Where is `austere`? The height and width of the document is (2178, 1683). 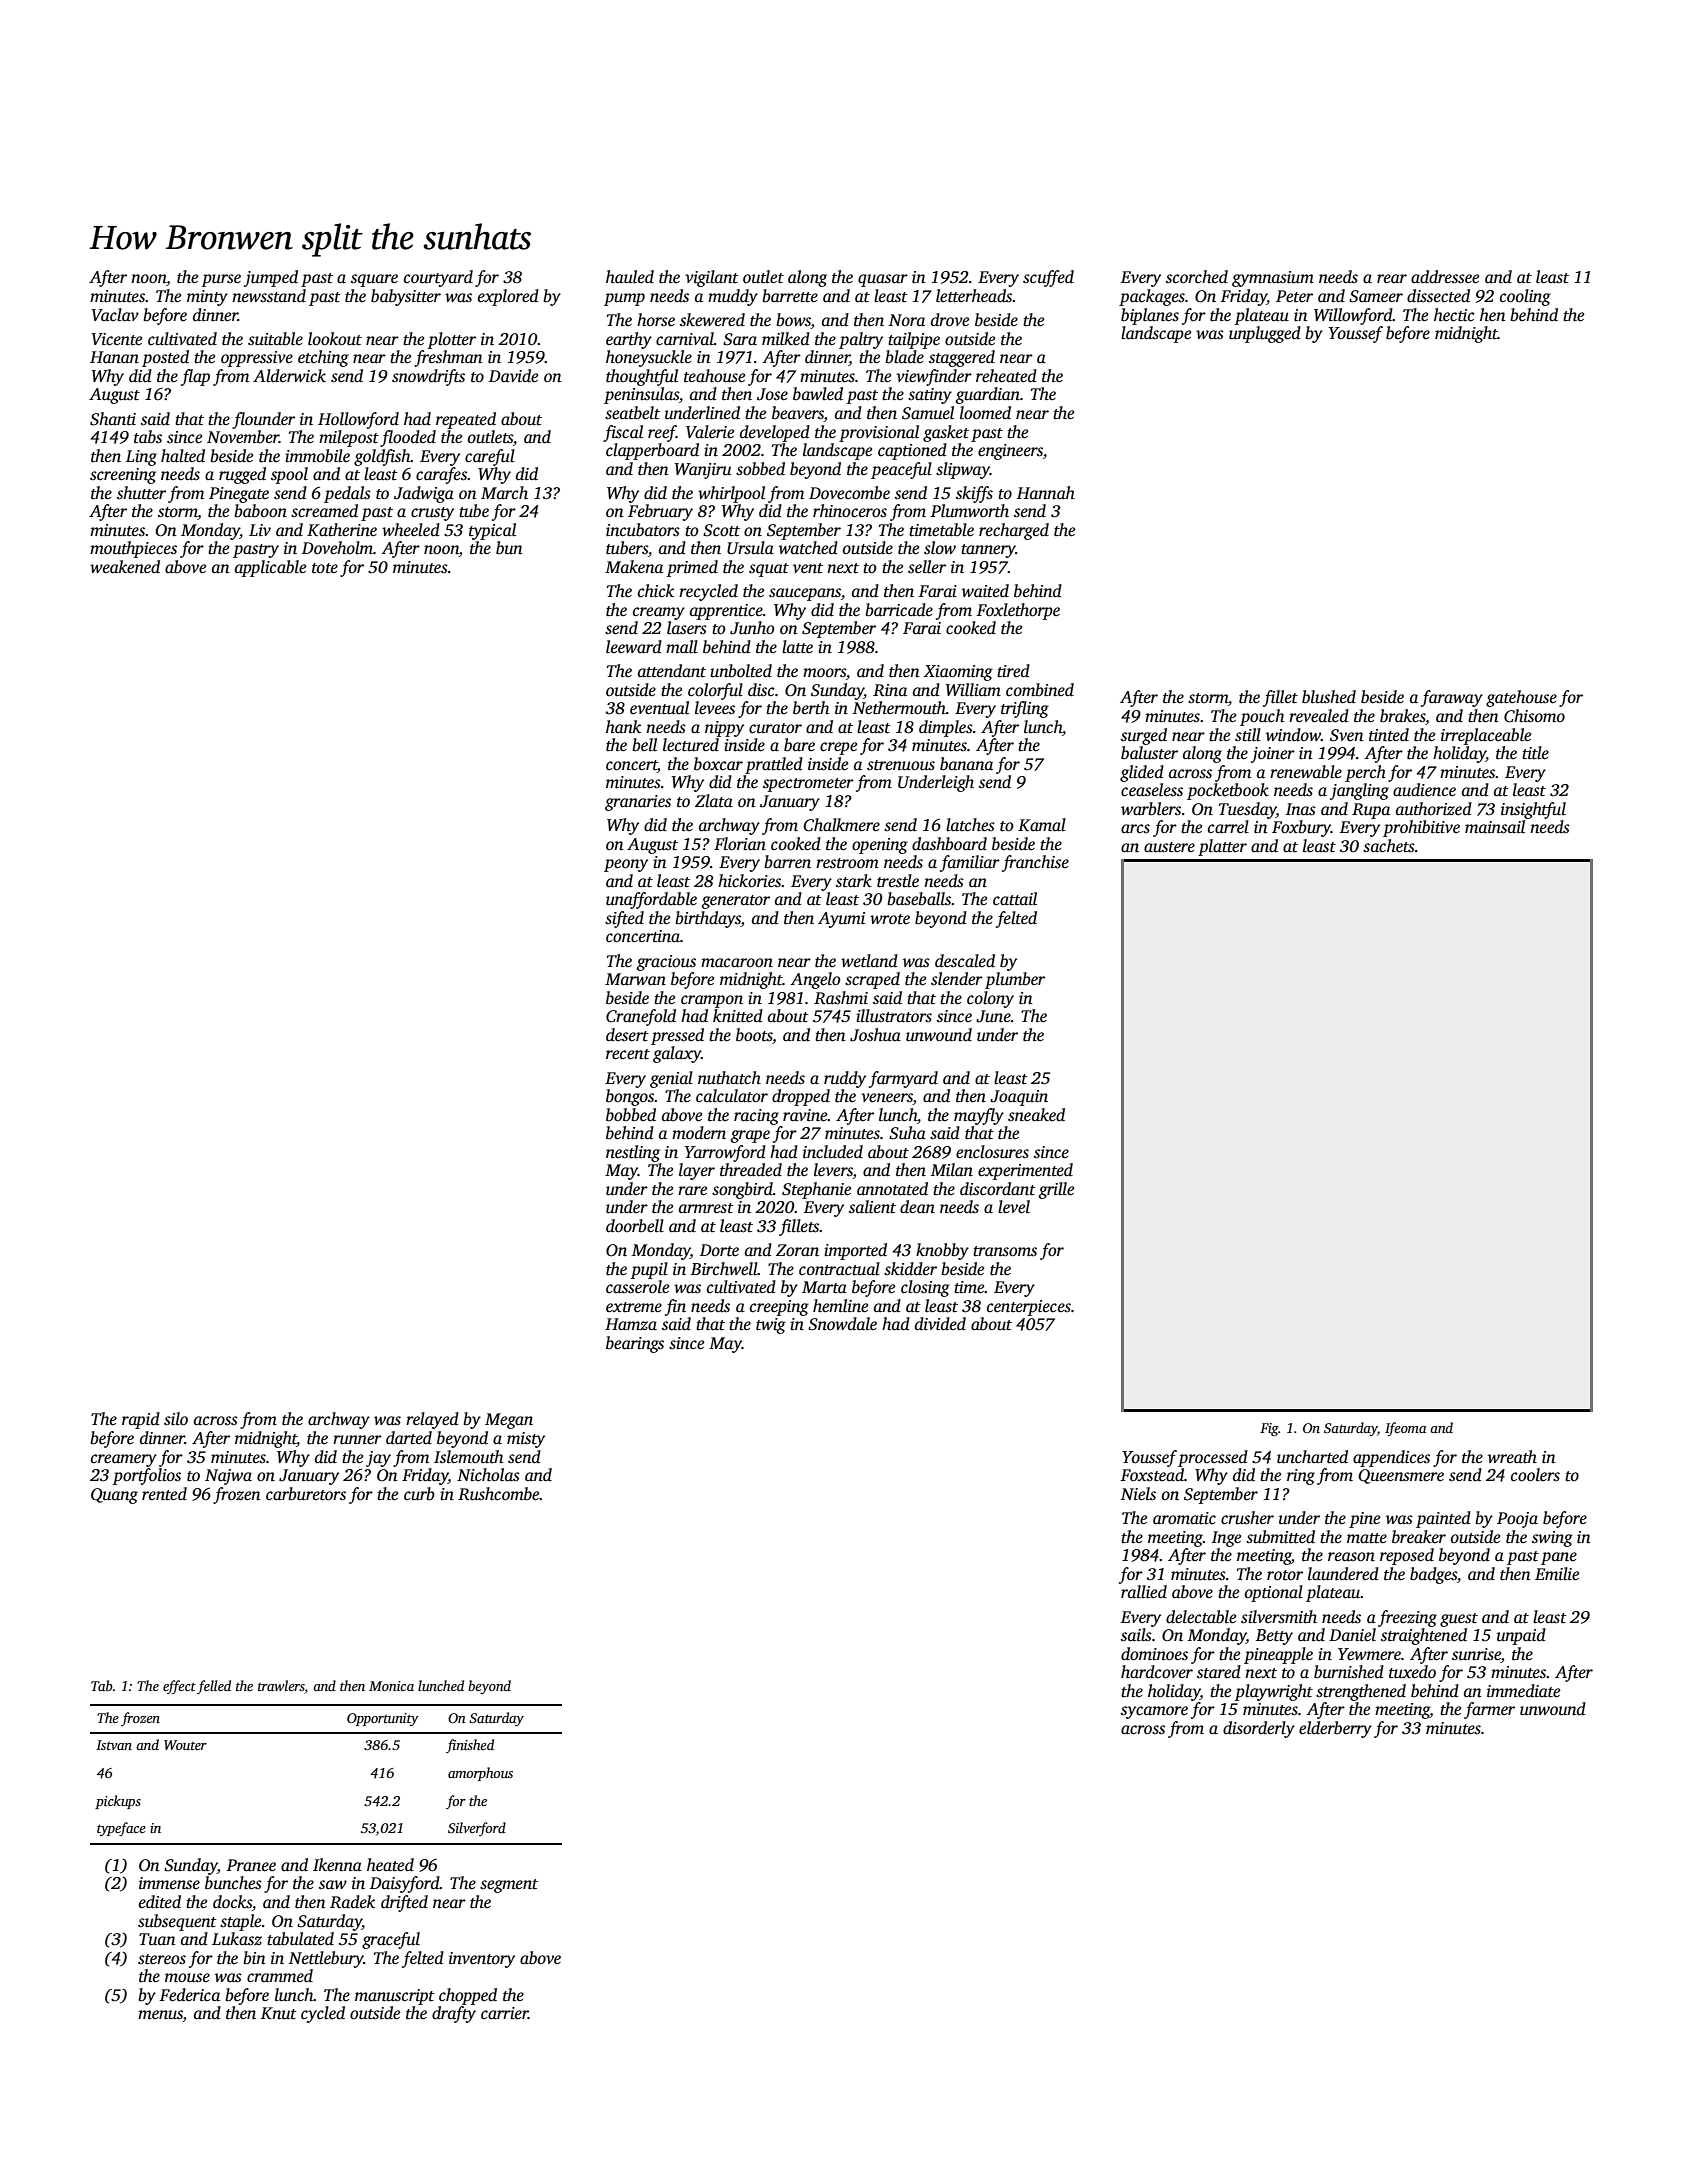
austere is located at coordinates (1169, 847).
